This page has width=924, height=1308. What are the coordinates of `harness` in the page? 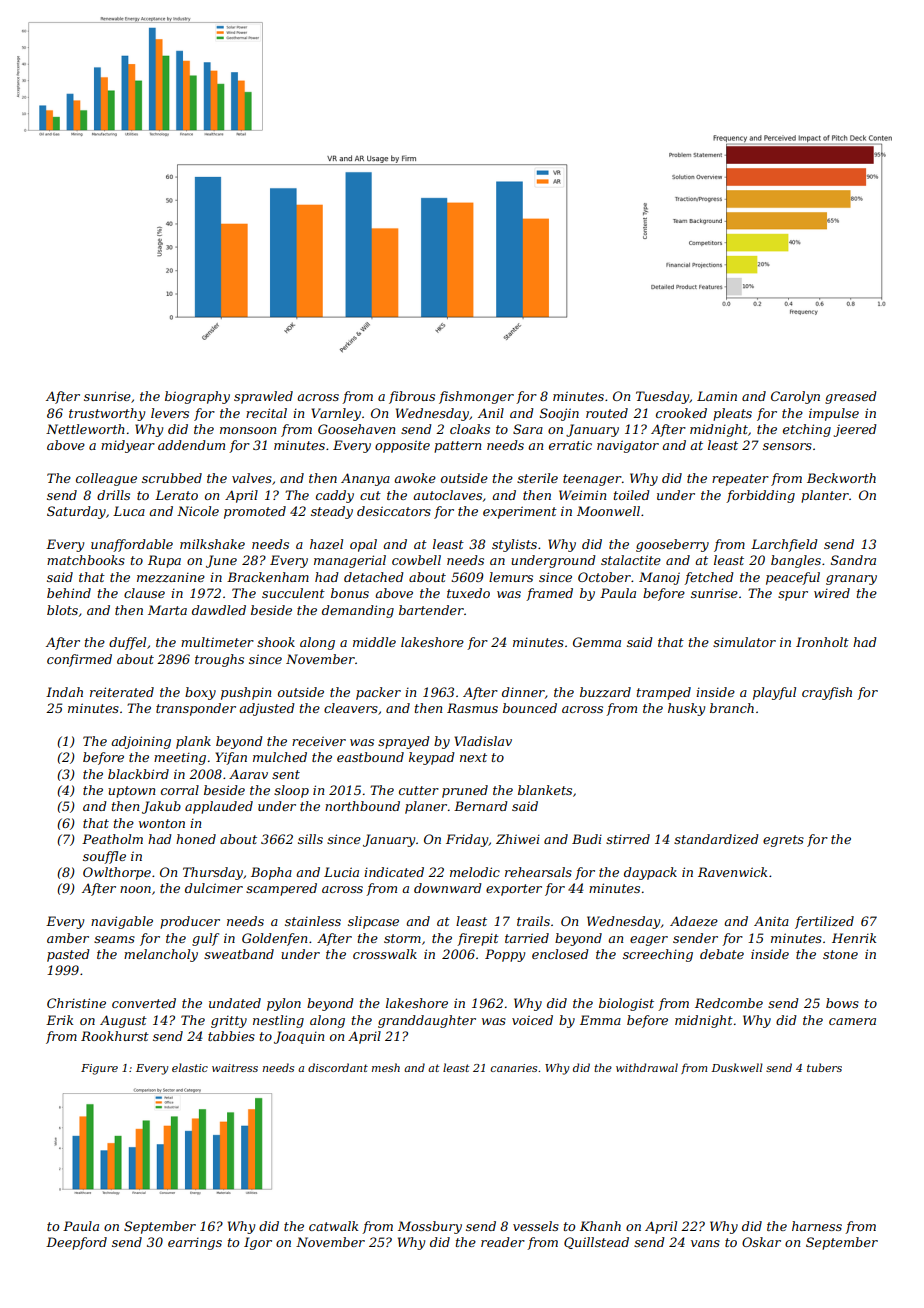 It's located at (817, 1226).
